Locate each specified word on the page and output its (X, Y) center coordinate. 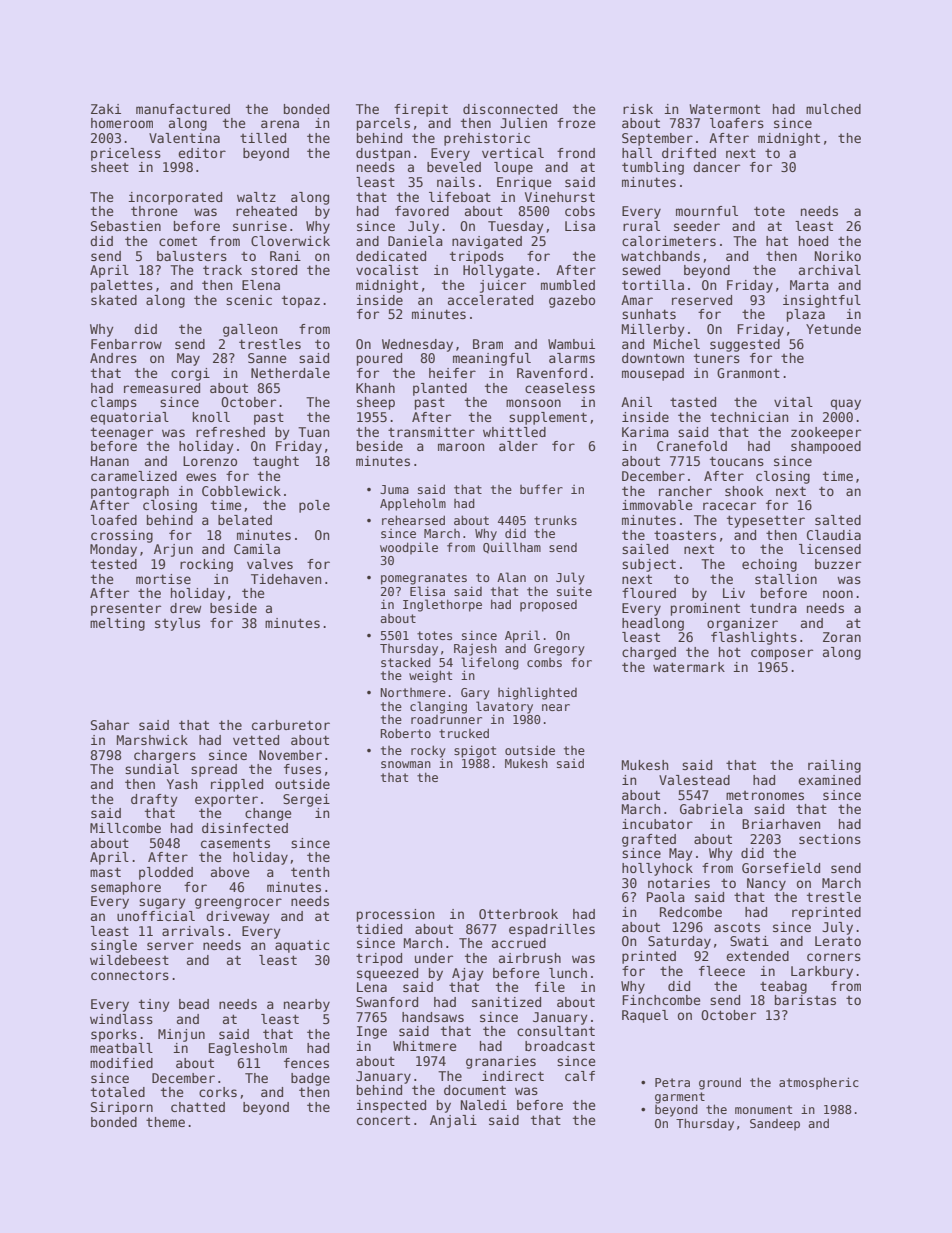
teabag (783, 987)
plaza (806, 315)
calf (580, 1076)
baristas (805, 1000)
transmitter (431, 432)
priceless (126, 154)
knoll (211, 417)
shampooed (826, 447)
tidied (379, 929)
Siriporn (122, 1108)
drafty (154, 800)
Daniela (415, 241)
